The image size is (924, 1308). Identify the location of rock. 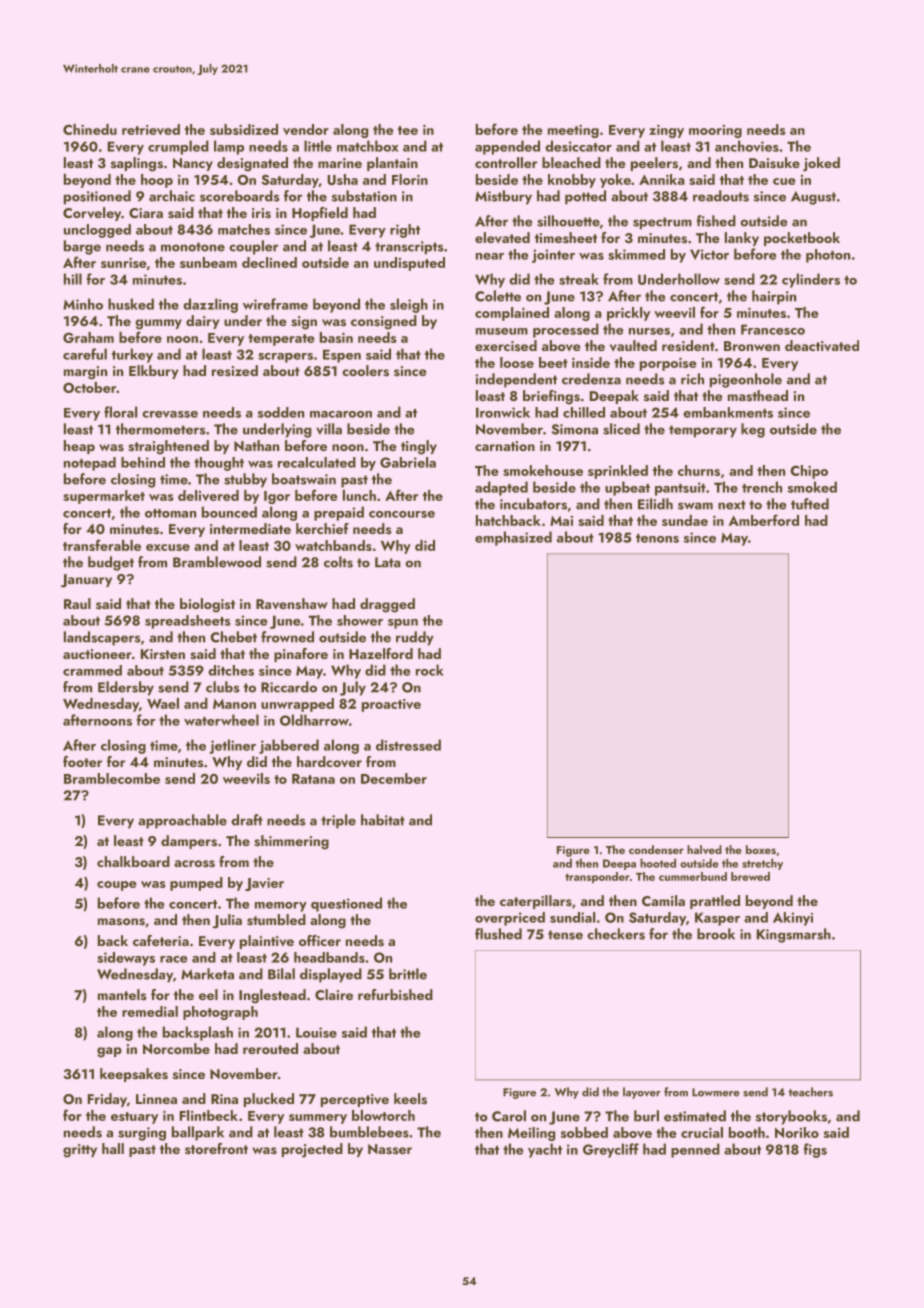
(430, 670).
